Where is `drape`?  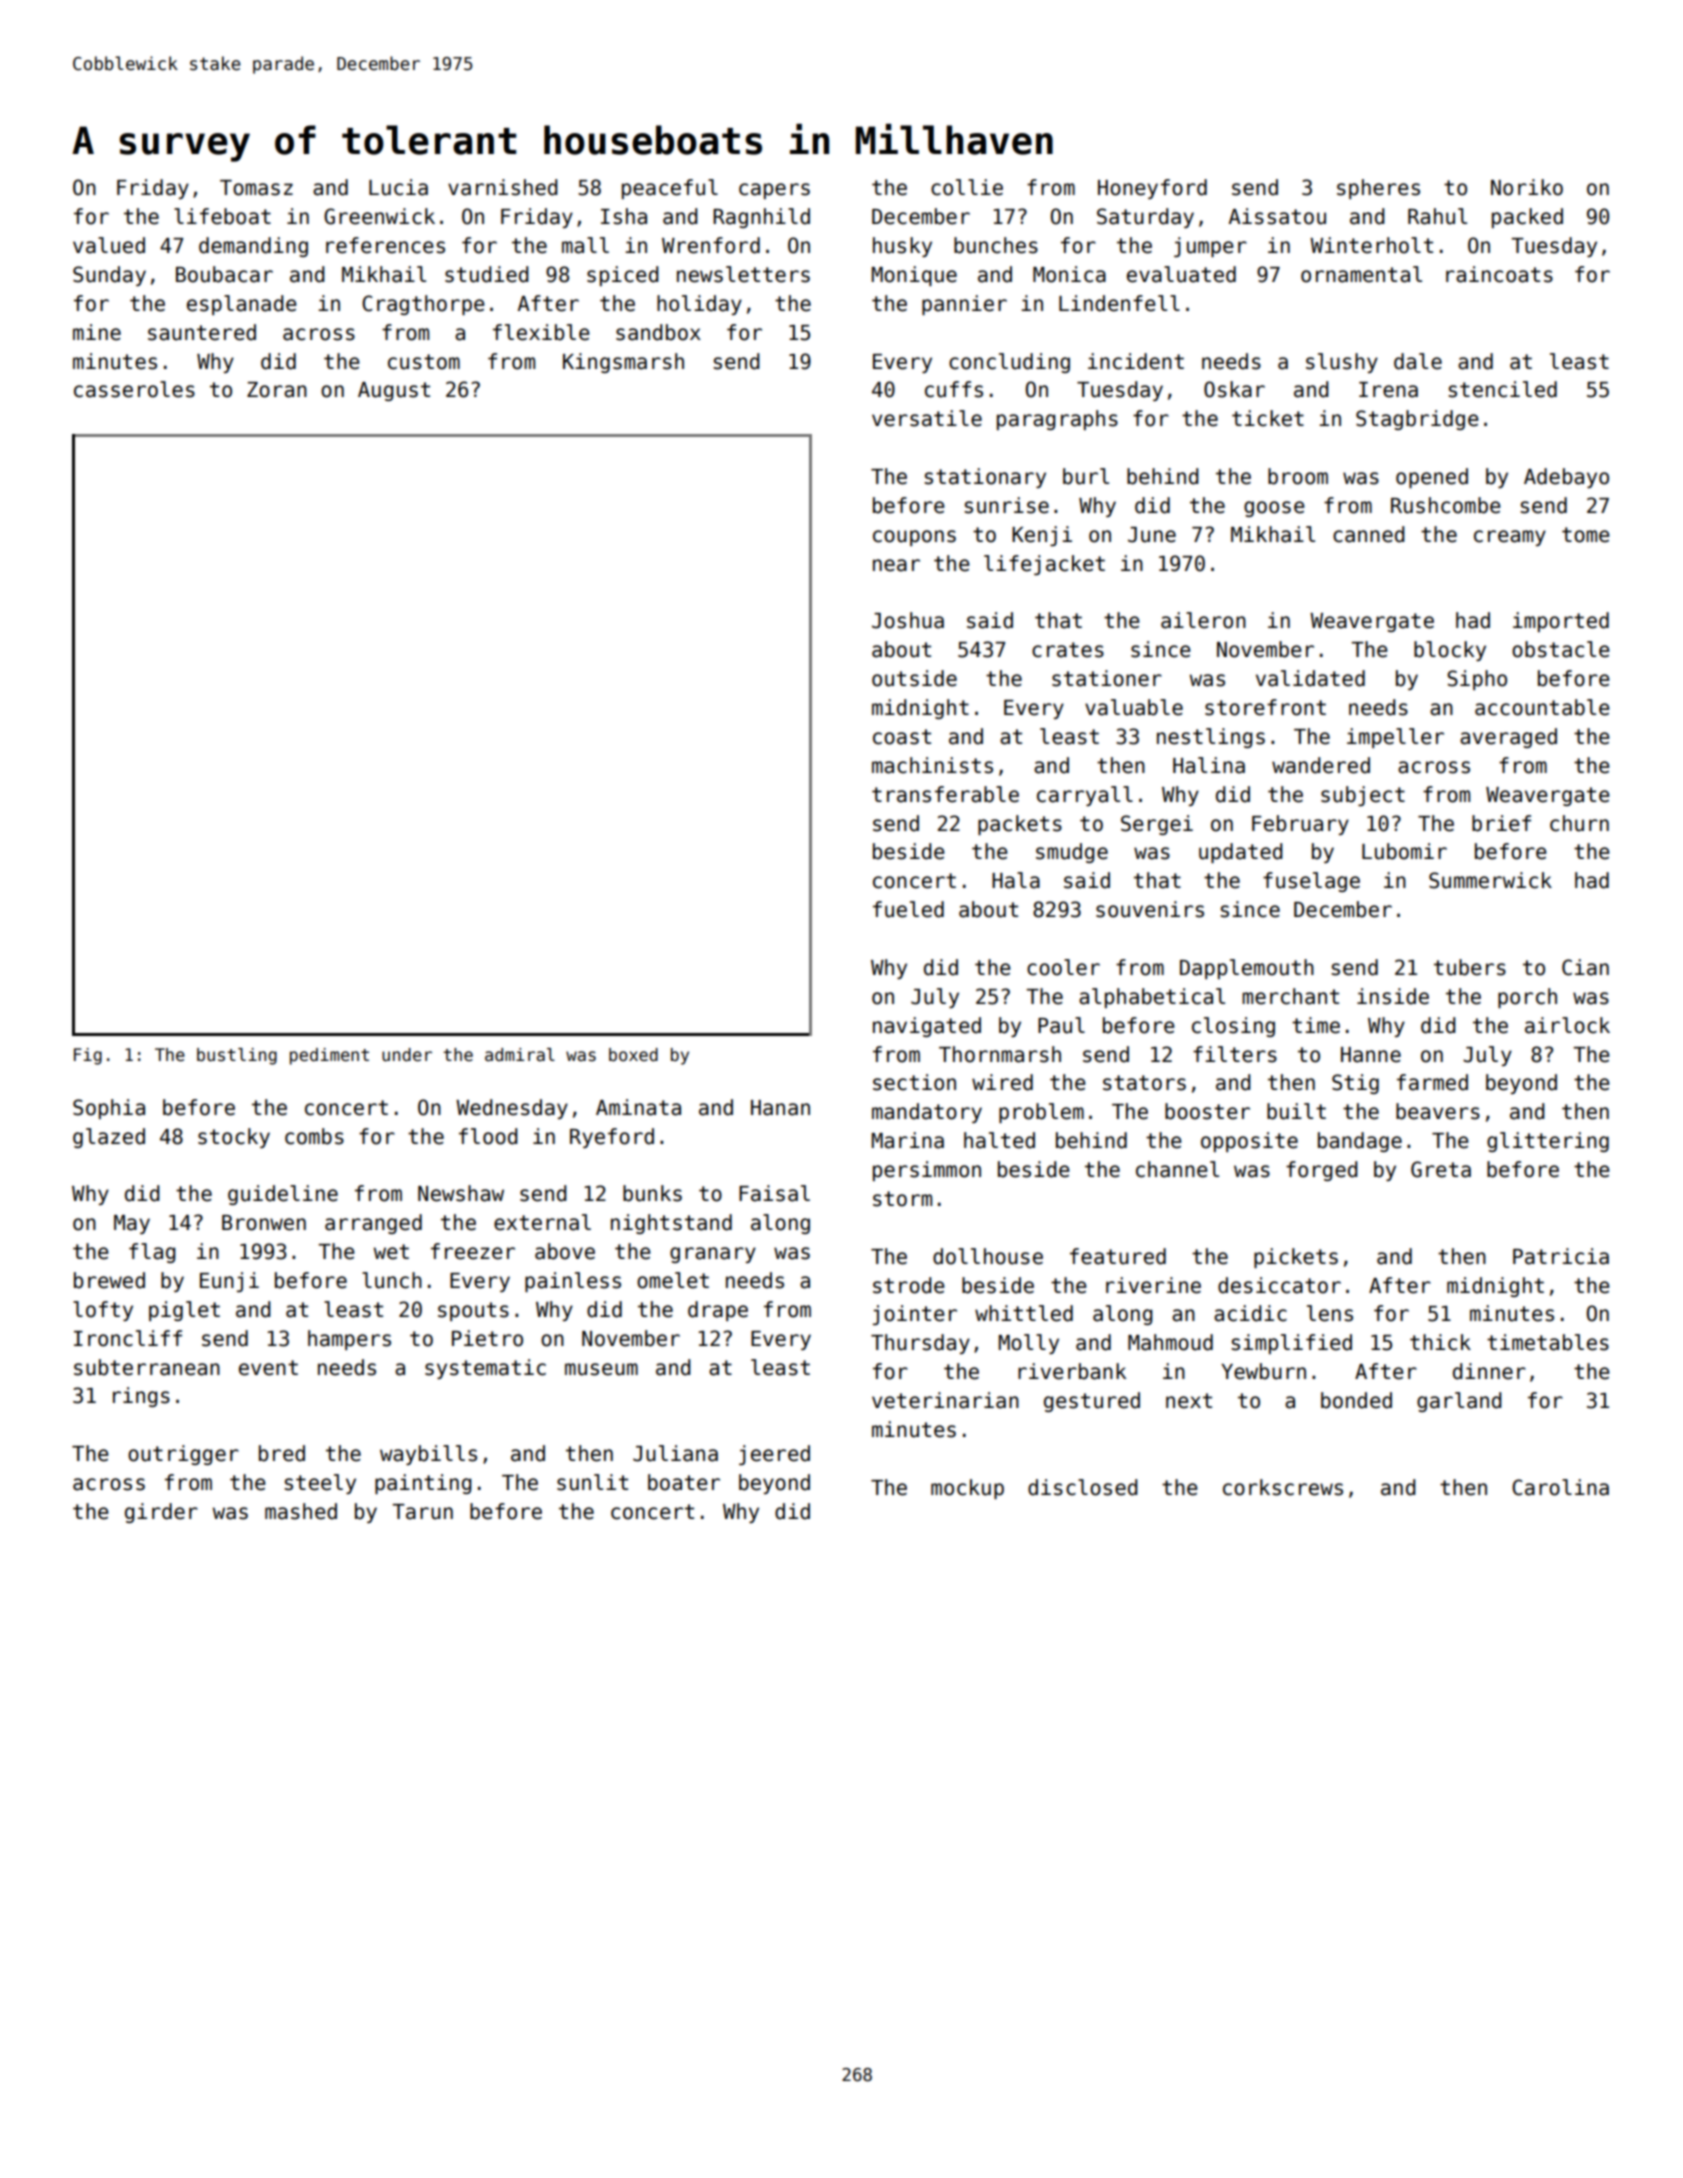
drape is located at coordinates (718, 1311).
